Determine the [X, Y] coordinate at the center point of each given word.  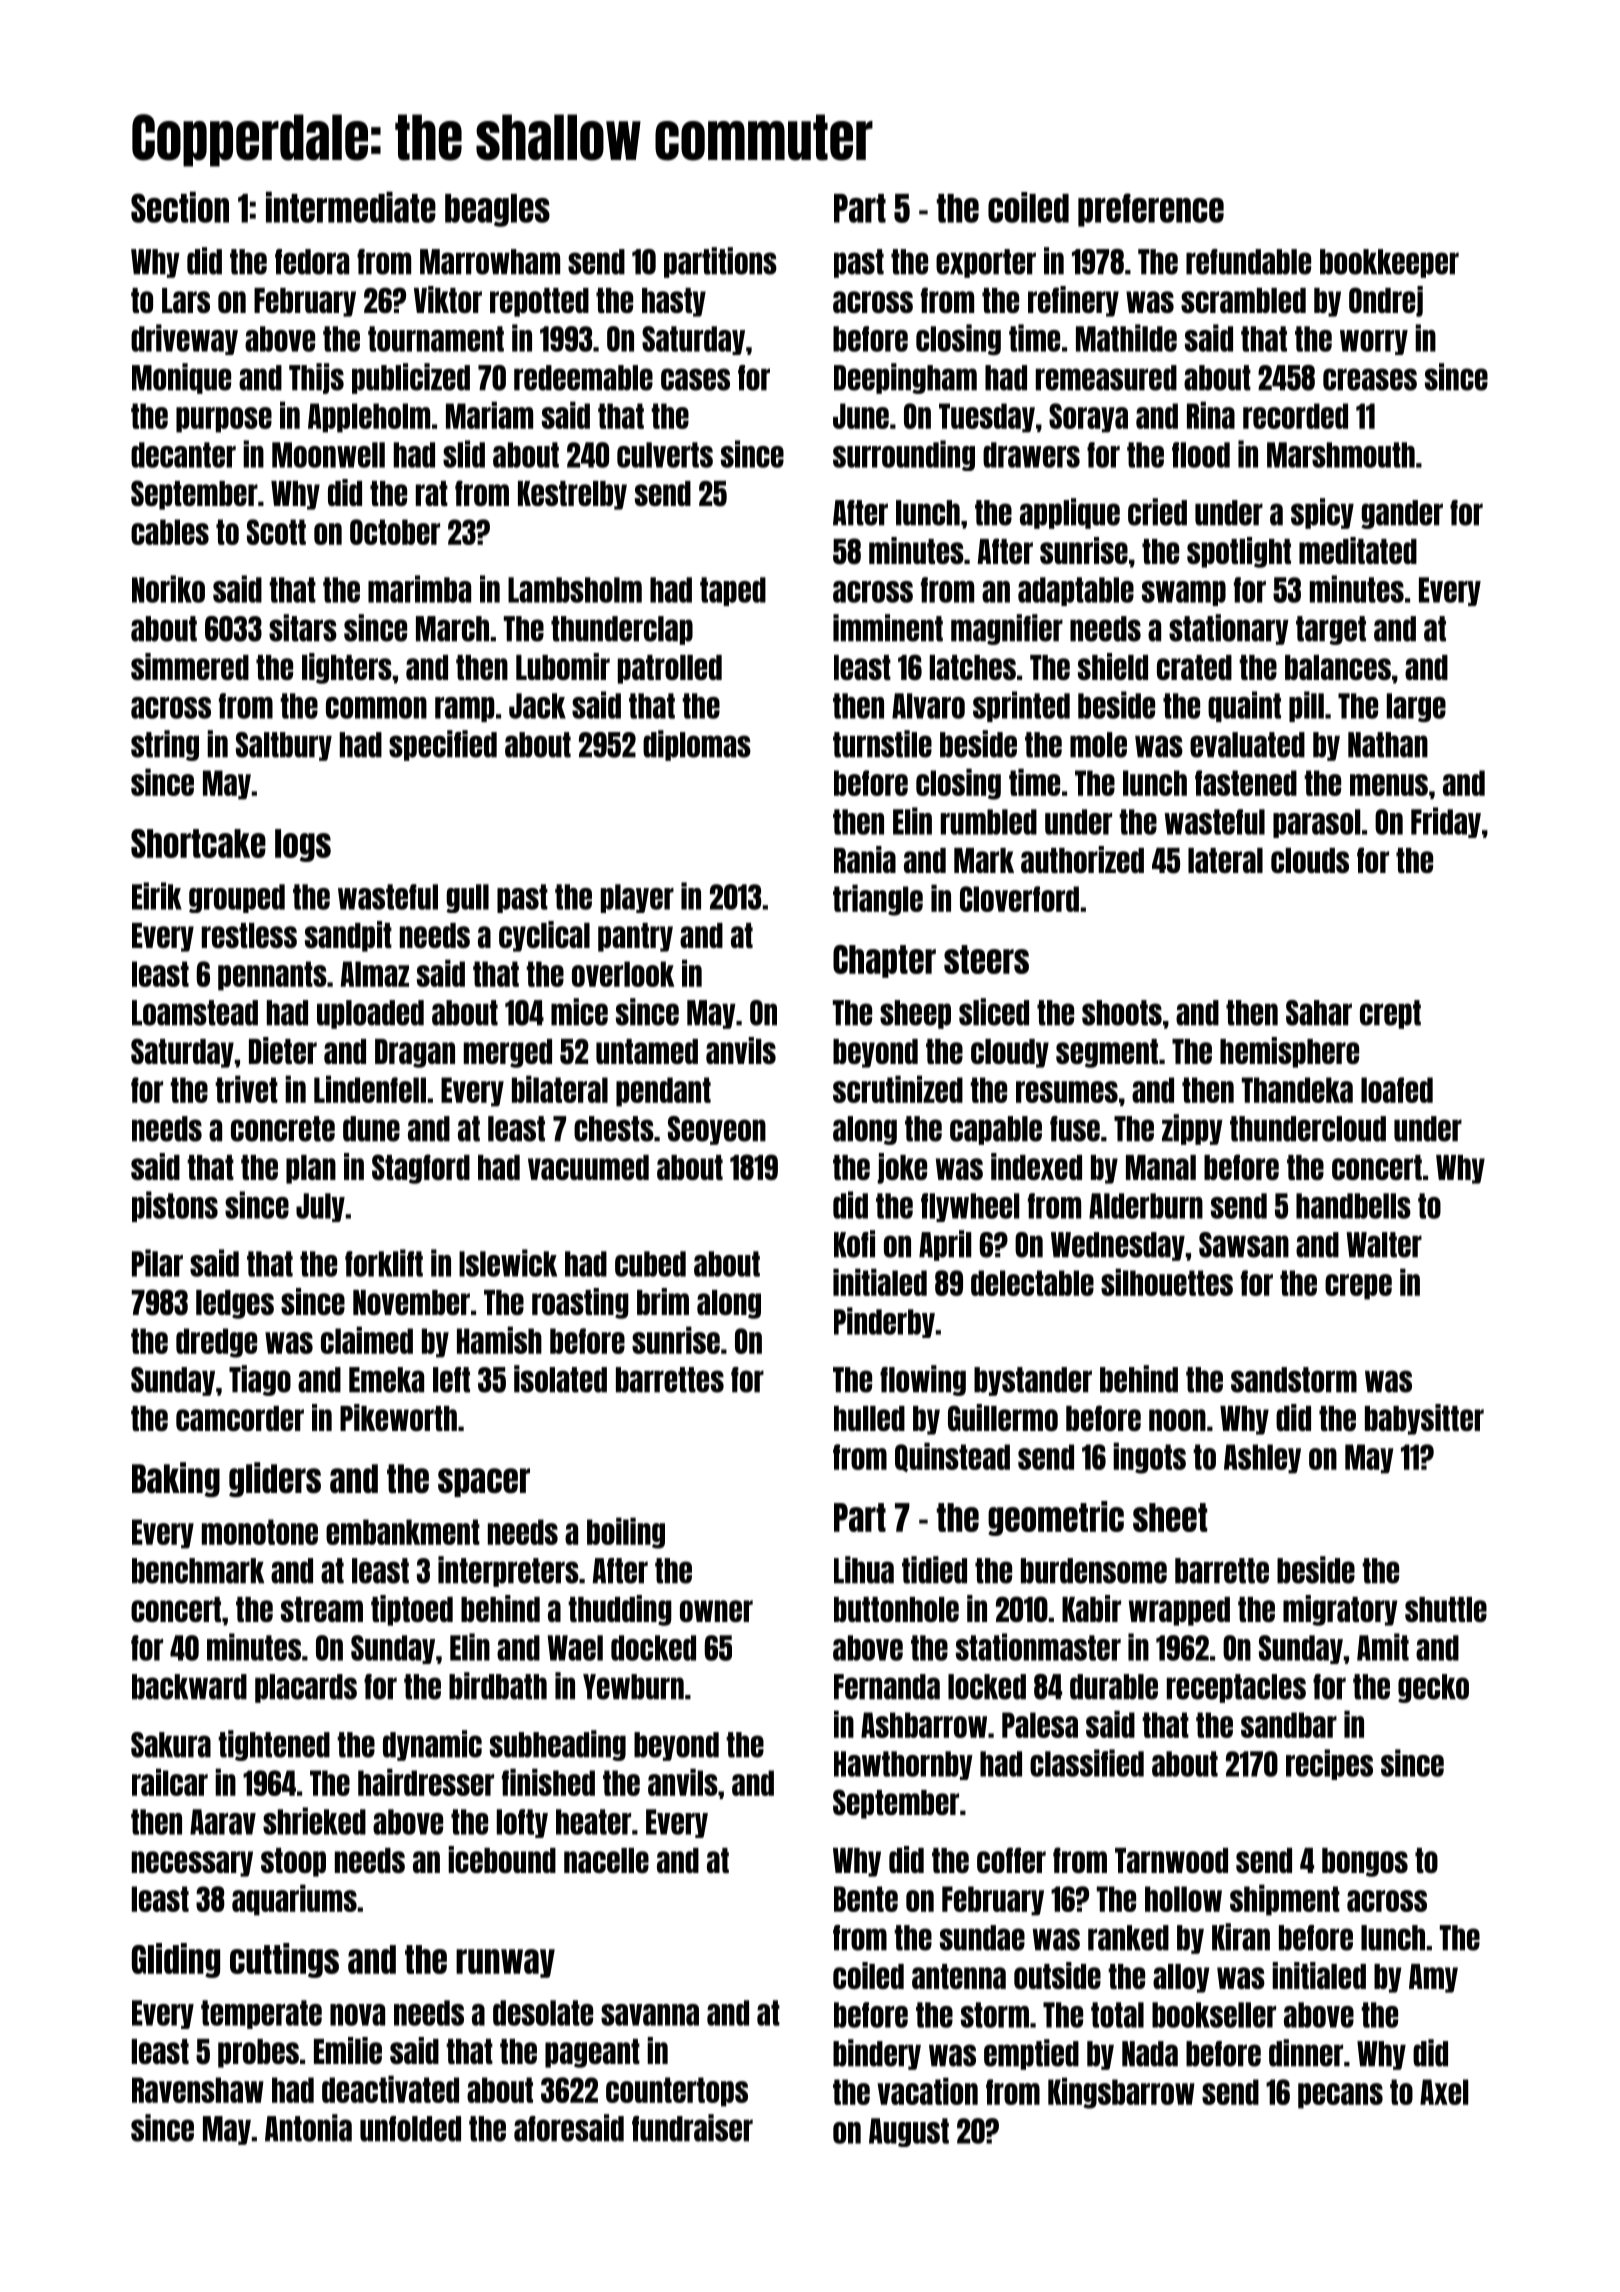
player [637, 898]
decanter [183, 455]
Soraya [1088, 418]
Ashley [1262, 1459]
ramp [465, 709]
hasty [674, 302]
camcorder [240, 1418]
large [1416, 707]
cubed [650, 1264]
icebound [502, 1859]
